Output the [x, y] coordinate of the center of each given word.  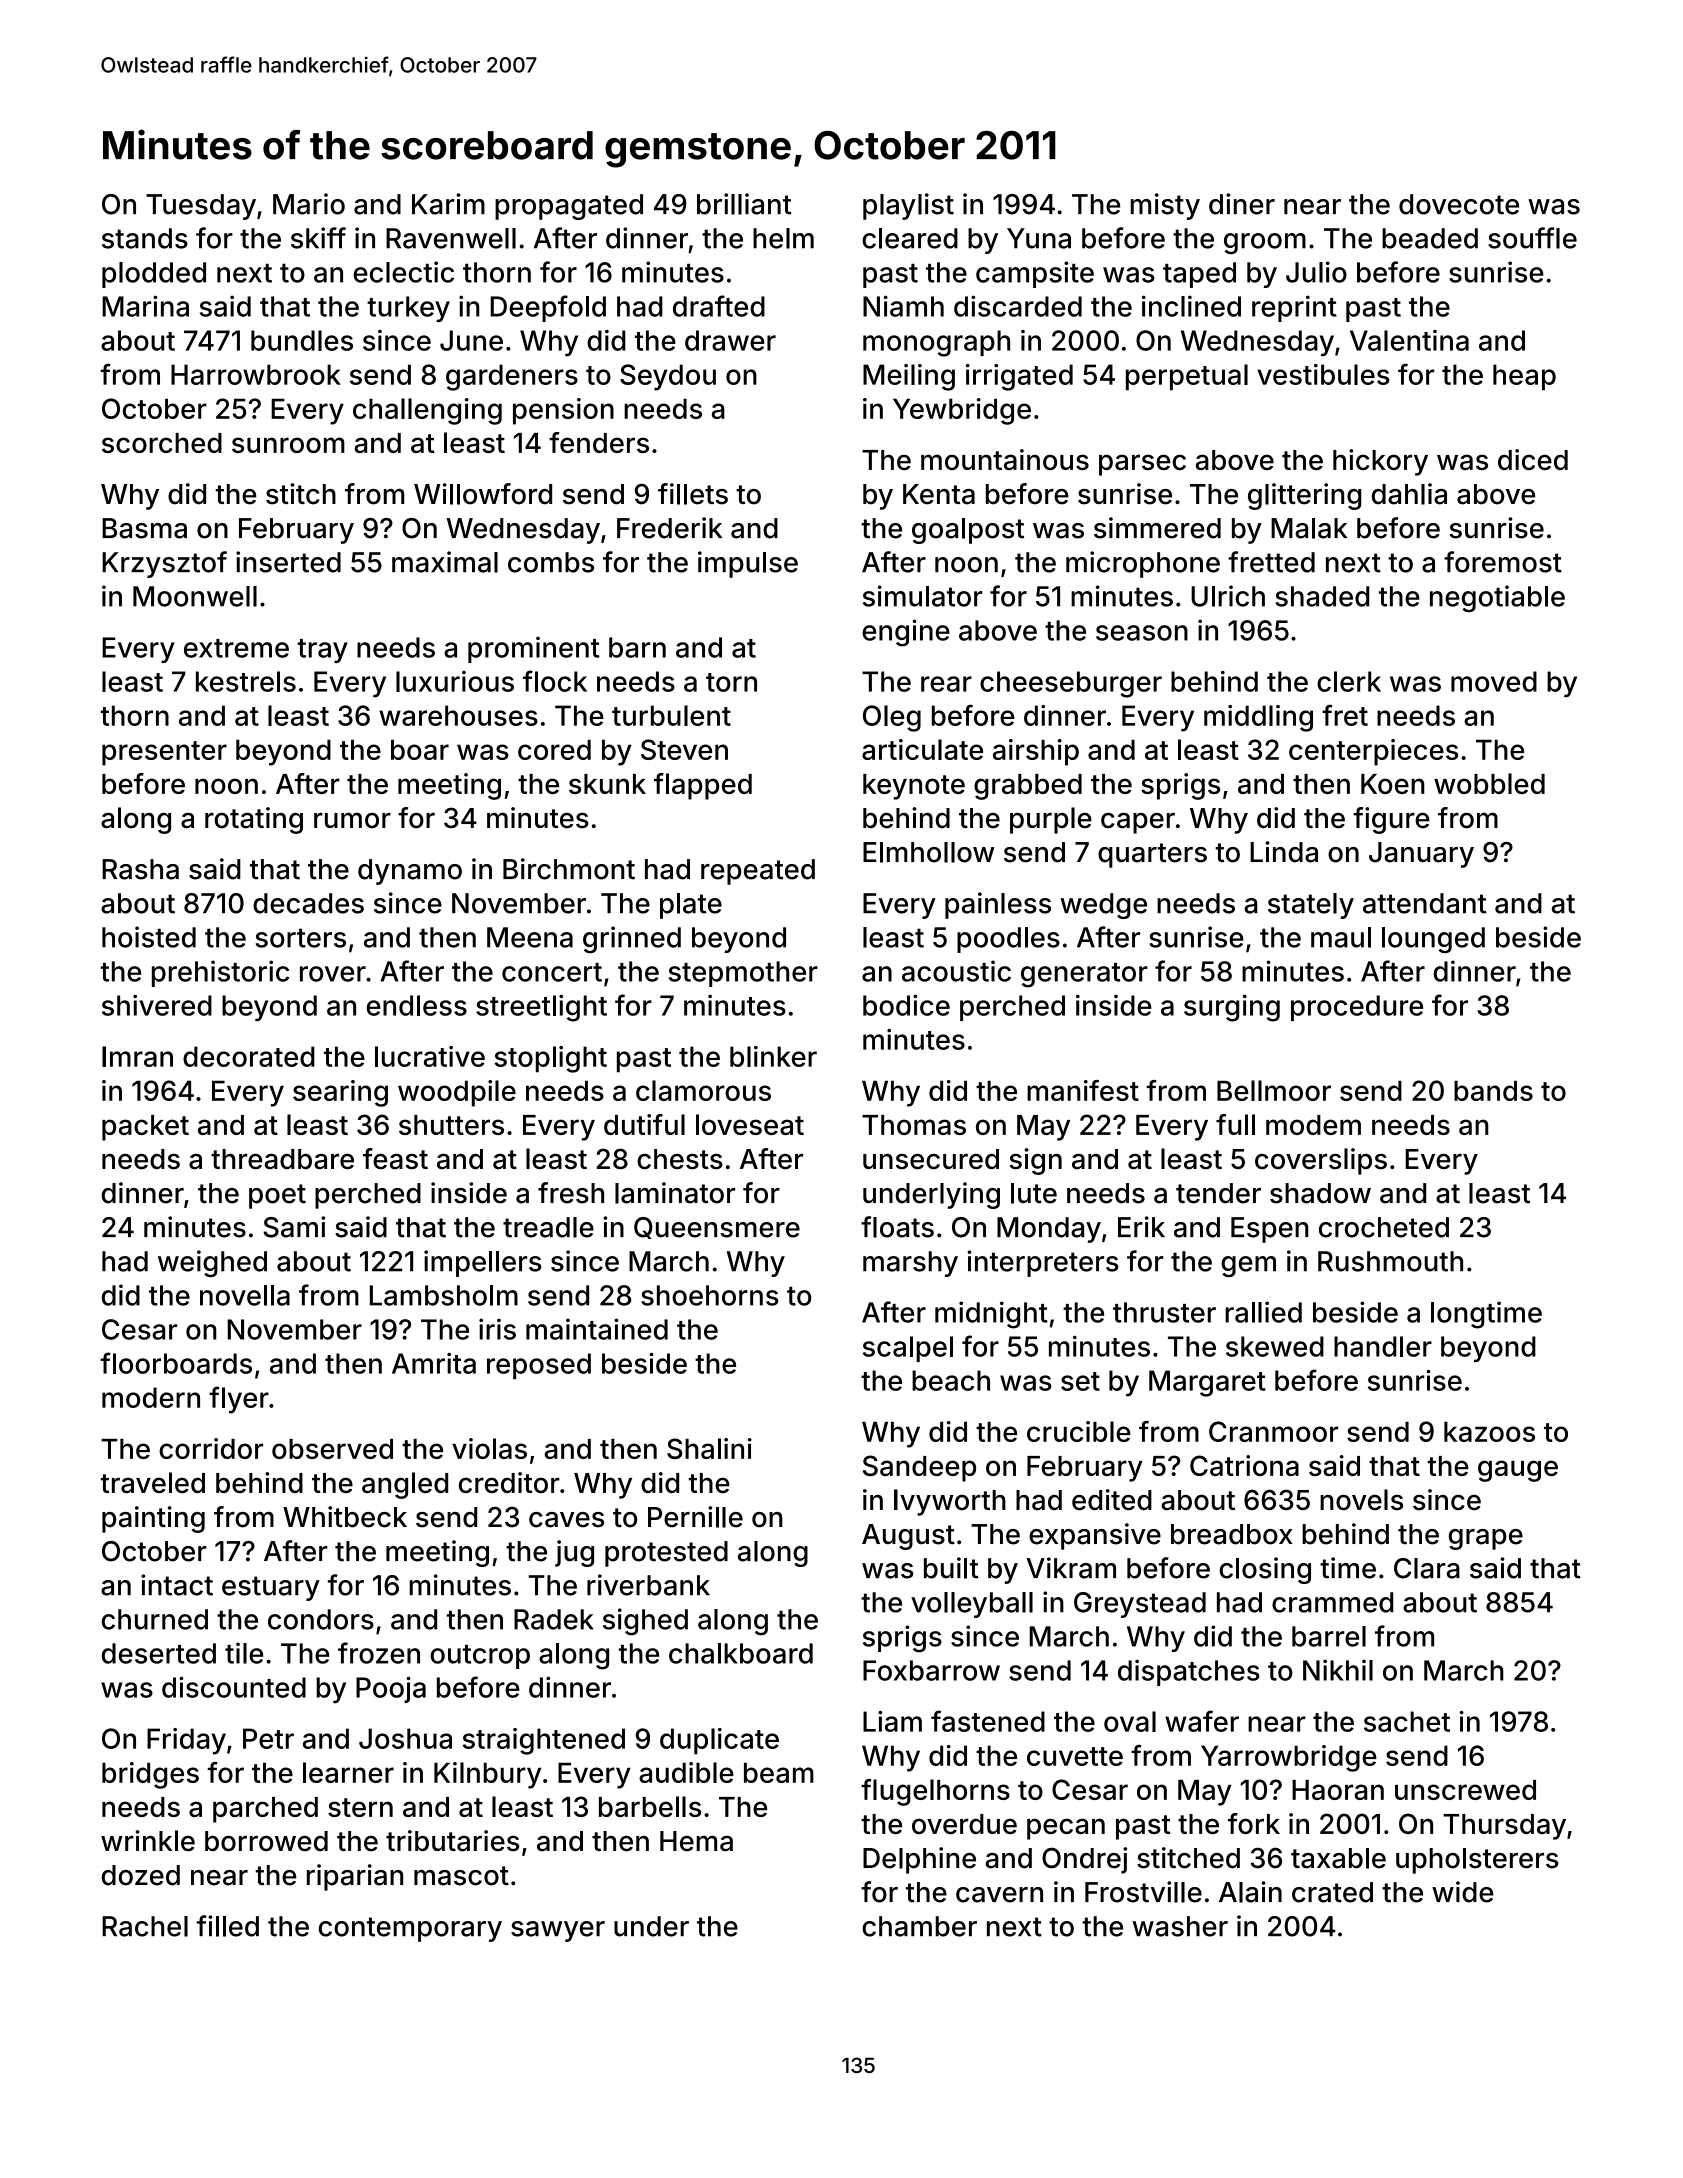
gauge [1518, 1471]
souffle [1532, 238]
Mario [309, 204]
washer [1180, 1926]
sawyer [558, 1931]
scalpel [908, 1349]
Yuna [1039, 238]
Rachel [145, 1926]
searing [340, 1093]
